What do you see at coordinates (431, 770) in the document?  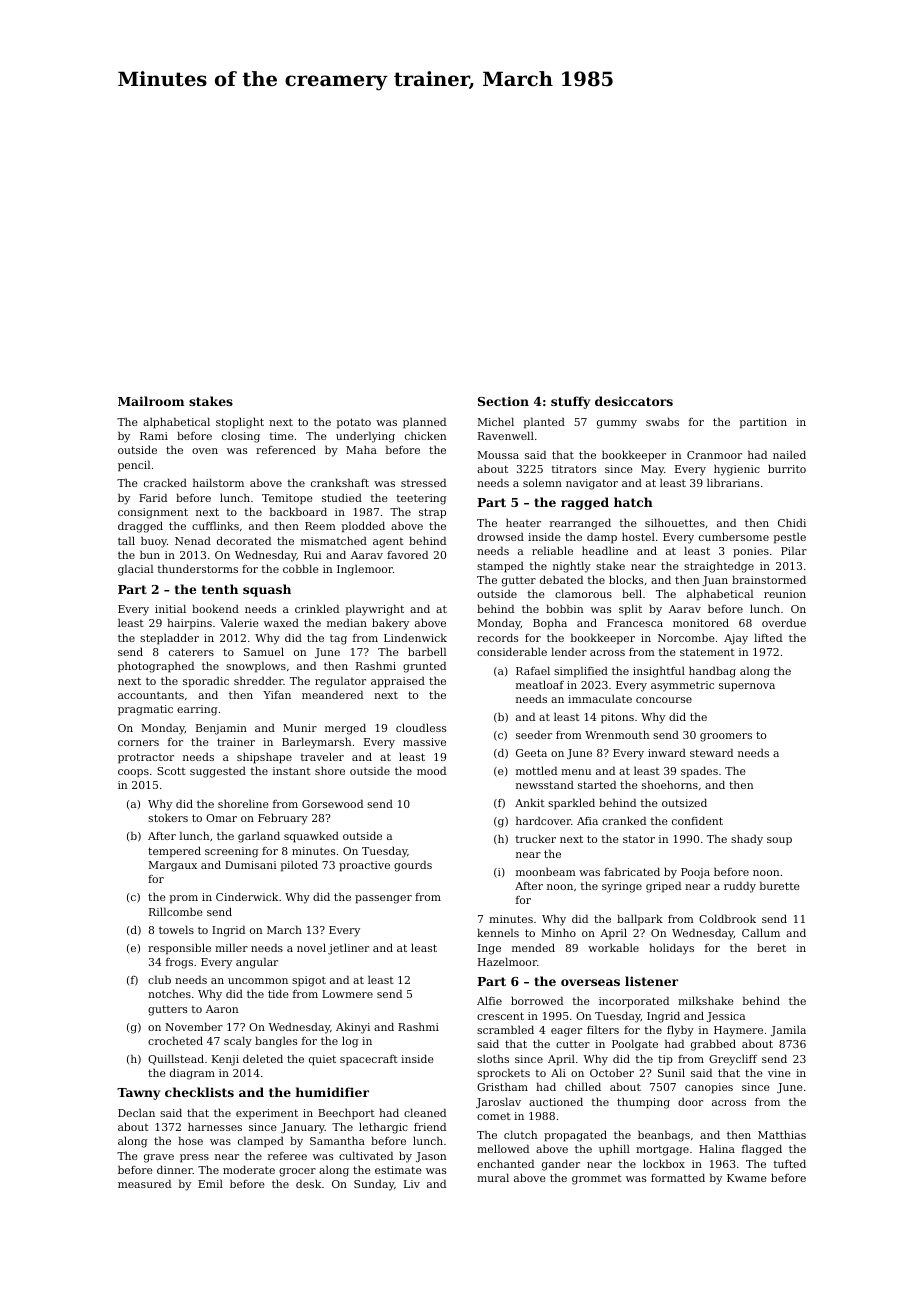 I see `mood` at bounding box center [431, 770].
